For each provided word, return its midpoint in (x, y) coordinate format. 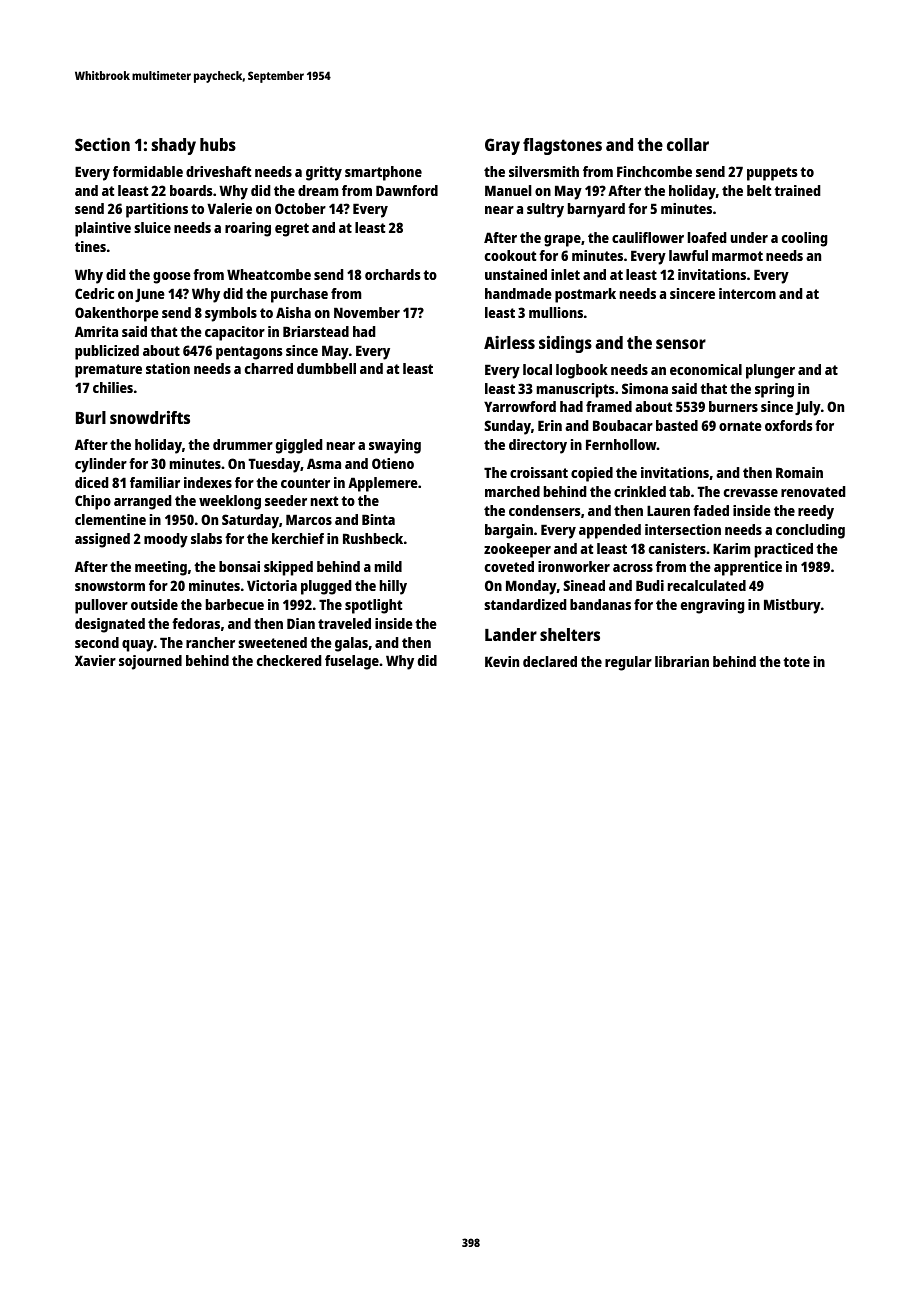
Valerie (229, 208)
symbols (231, 314)
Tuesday (274, 465)
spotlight (373, 606)
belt (759, 190)
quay (138, 646)
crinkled (640, 491)
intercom (747, 293)
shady (174, 146)
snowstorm (110, 586)
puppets (772, 174)
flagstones (562, 146)
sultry (545, 210)
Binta (378, 519)
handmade (518, 293)
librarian (682, 661)
